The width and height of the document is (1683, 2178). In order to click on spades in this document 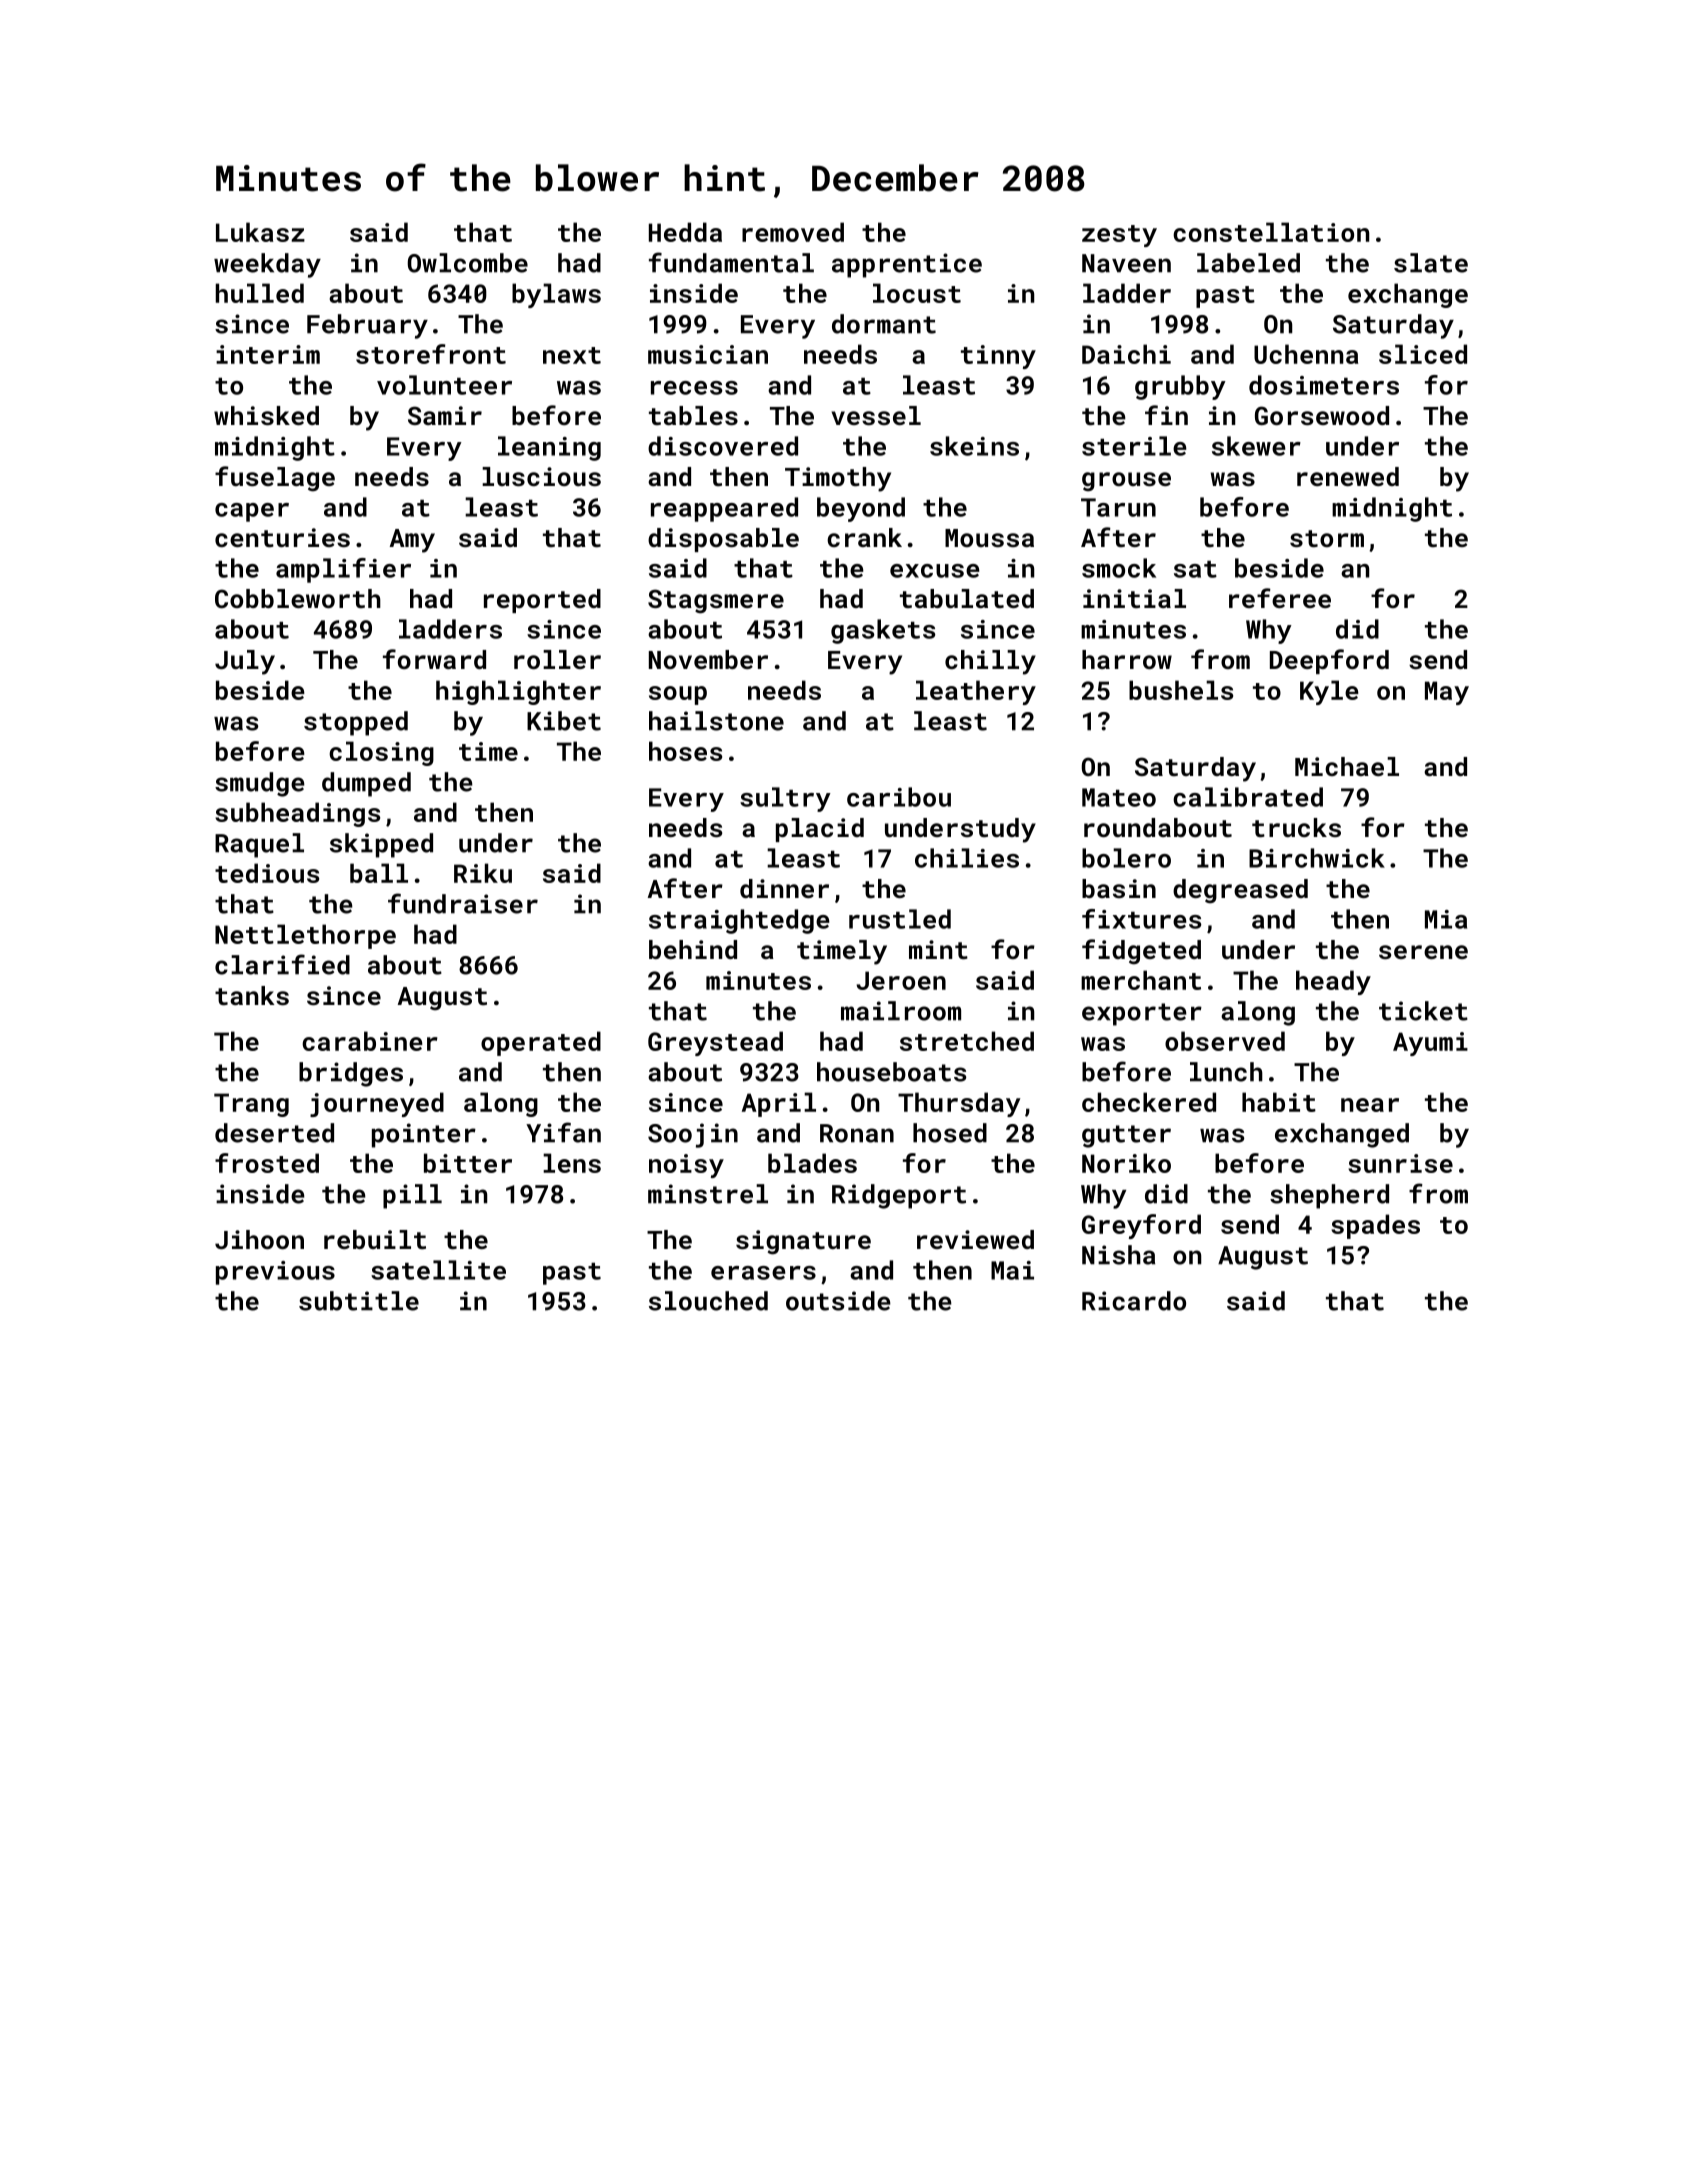, I will do `click(1375, 1226)`.
